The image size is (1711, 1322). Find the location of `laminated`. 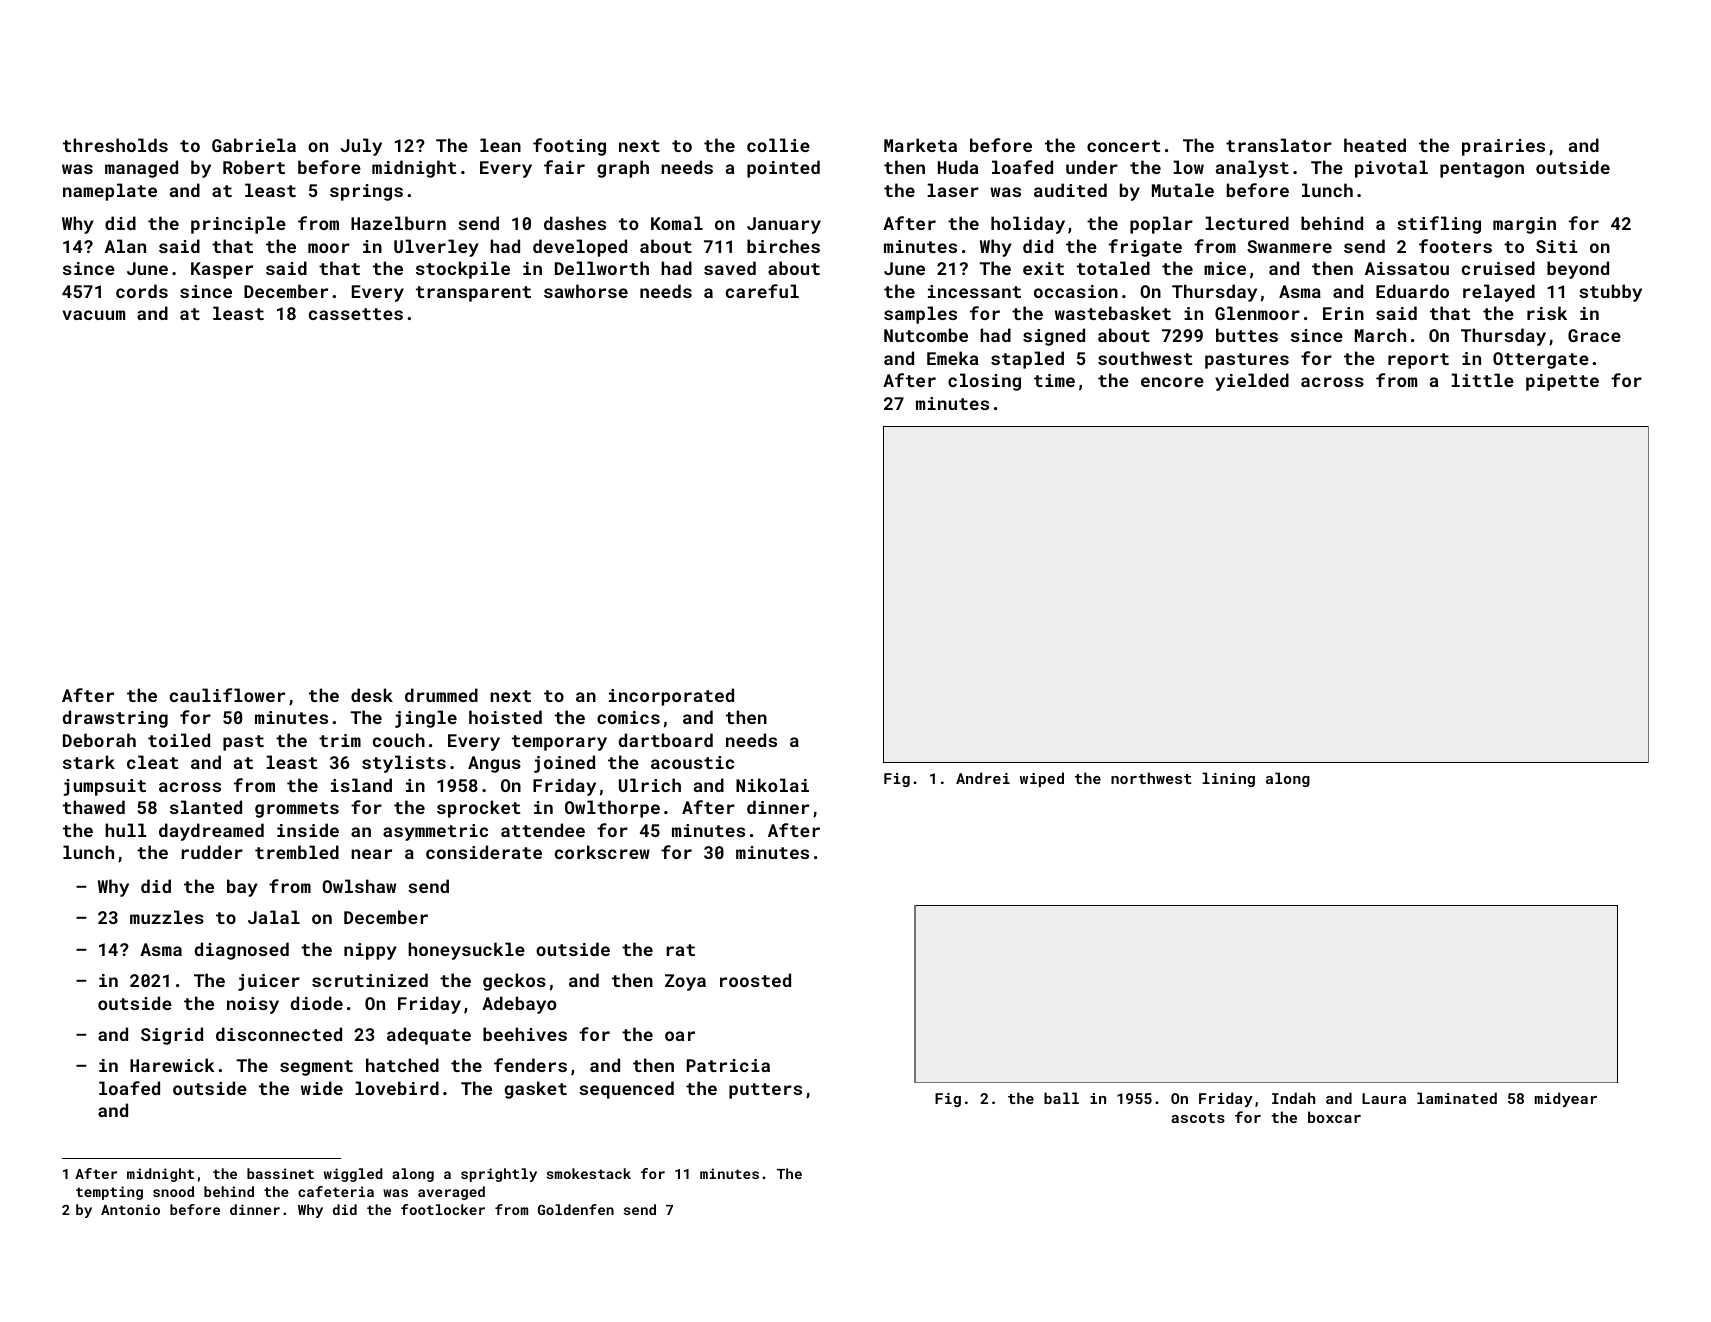

laminated is located at coordinates (1457, 1098).
